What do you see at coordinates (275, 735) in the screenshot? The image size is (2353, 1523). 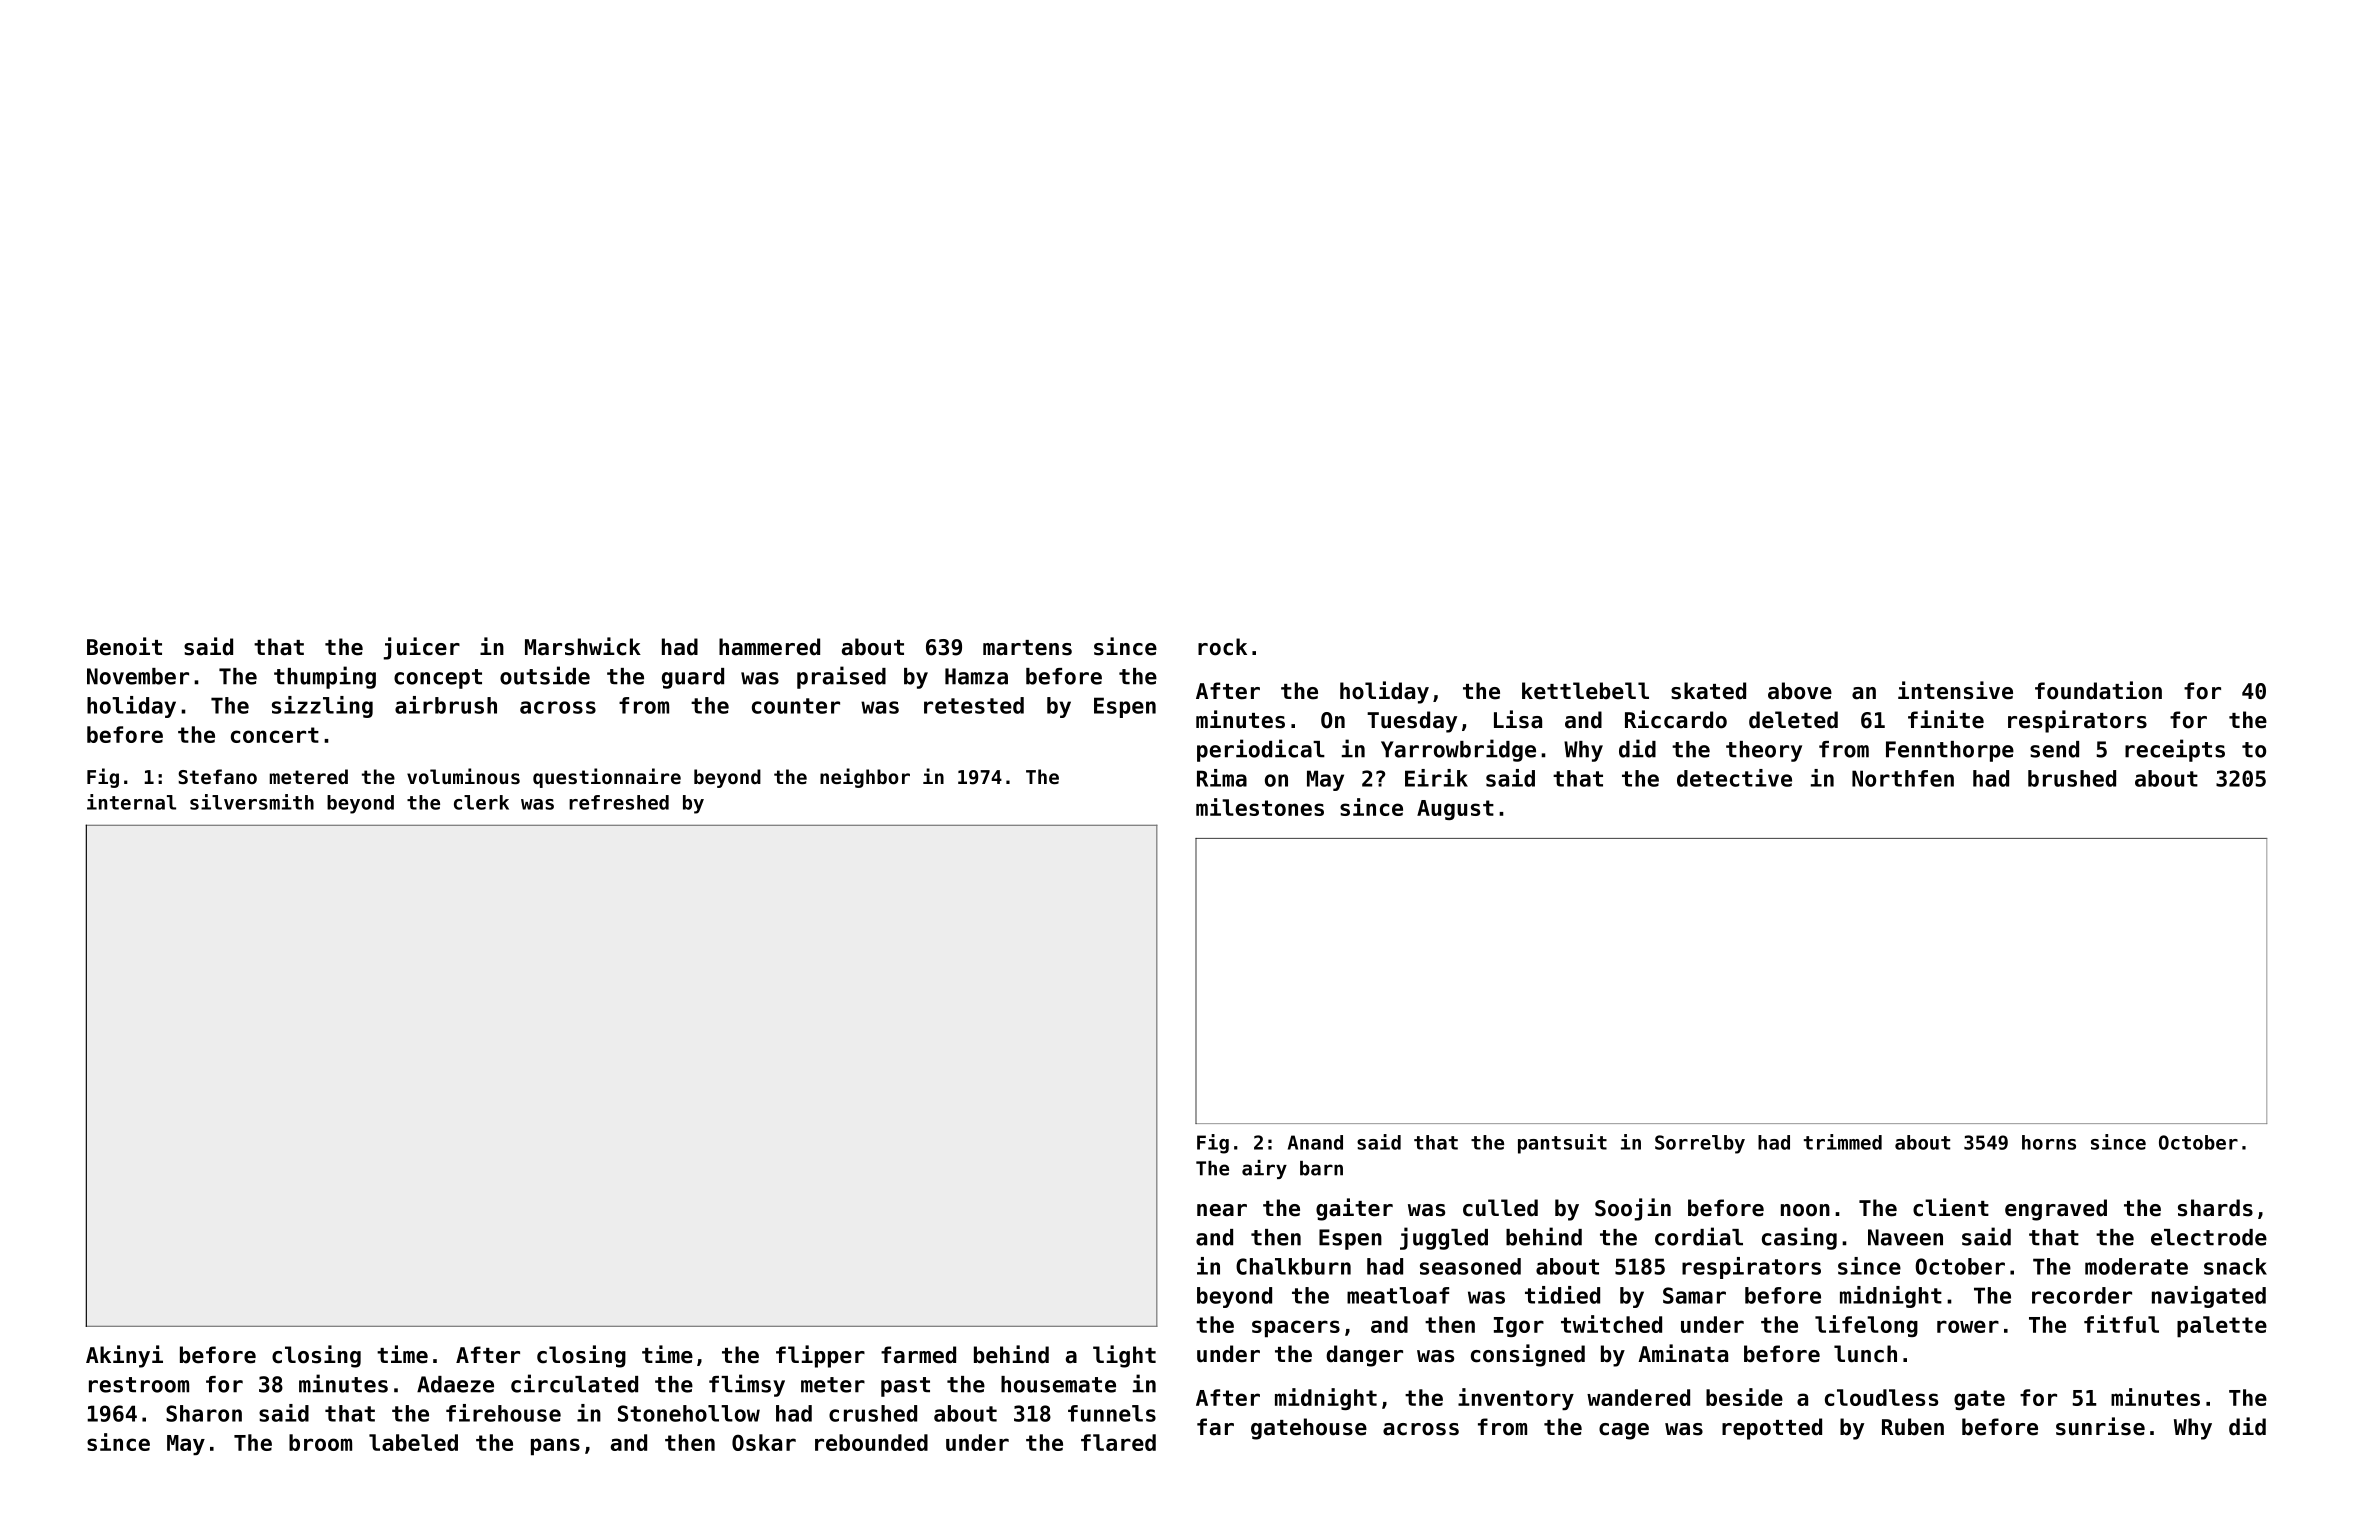 I see `concert` at bounding box center [275, 735].
